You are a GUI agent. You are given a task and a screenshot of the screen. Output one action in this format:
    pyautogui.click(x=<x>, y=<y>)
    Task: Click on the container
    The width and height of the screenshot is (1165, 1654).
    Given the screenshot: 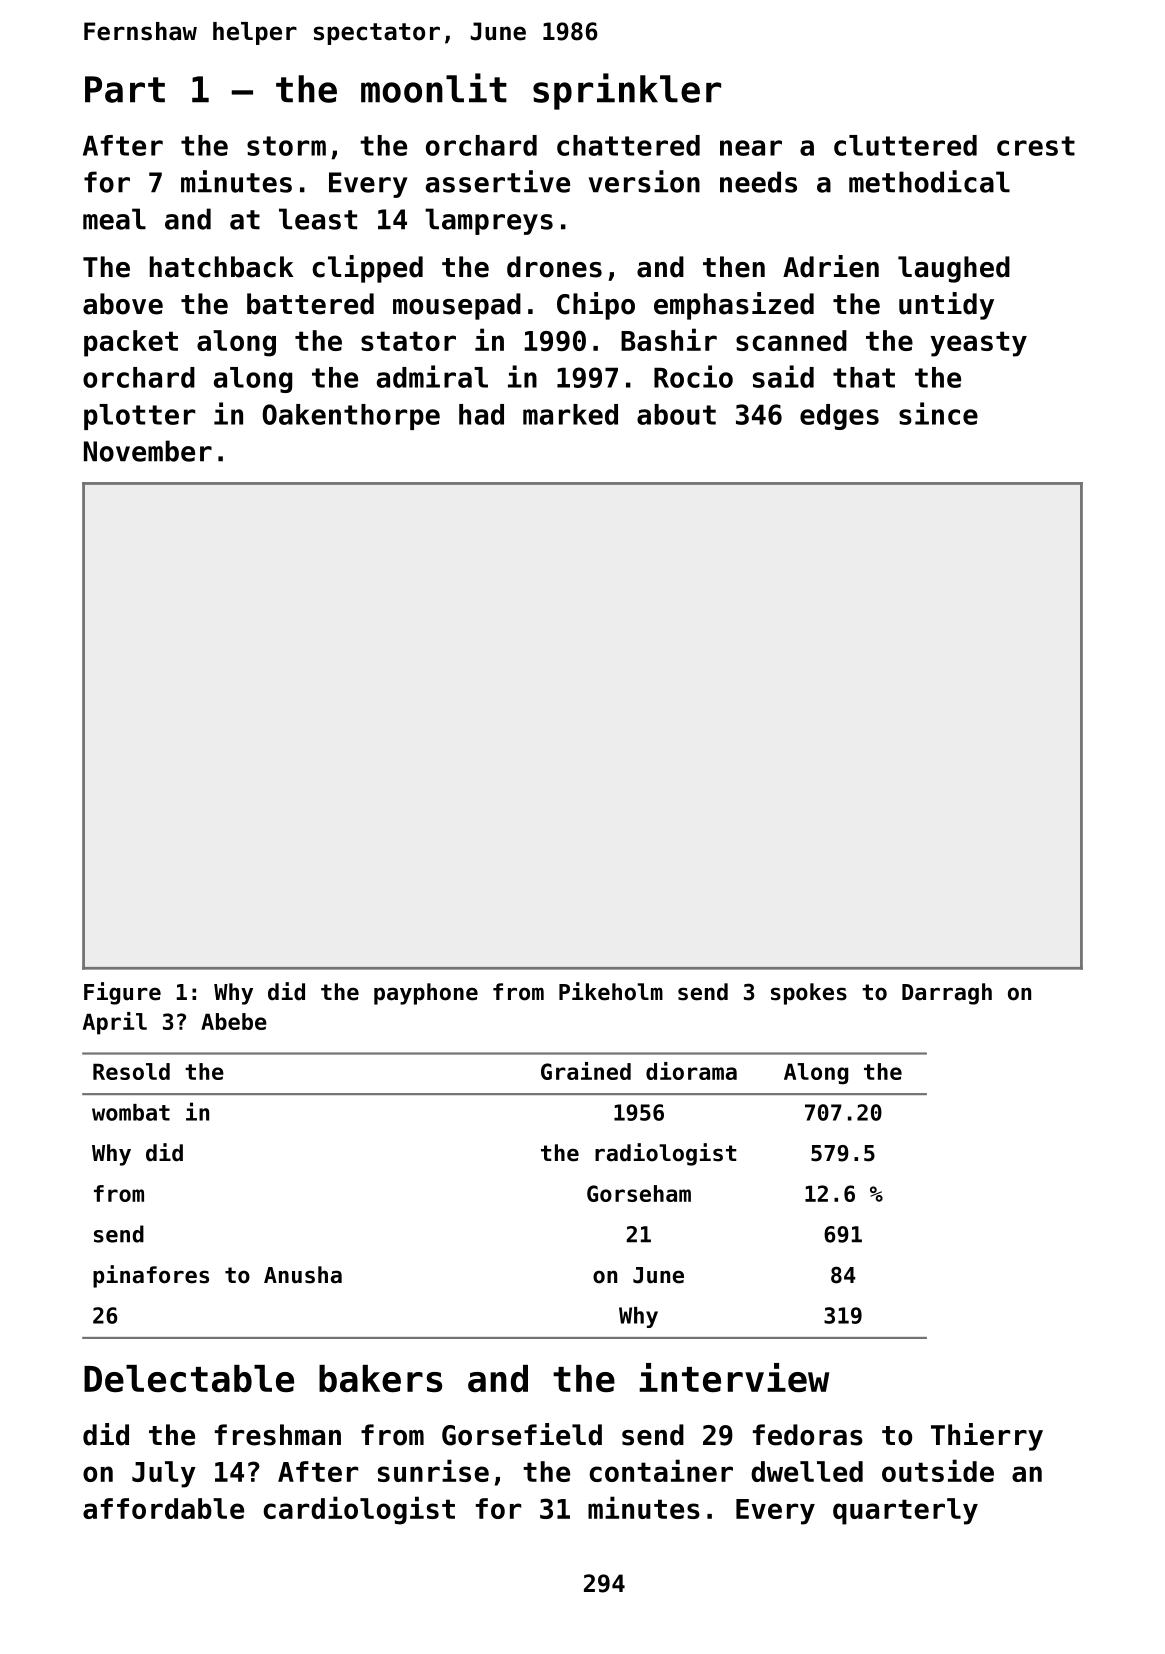 What is the action you would take?
    pyautogui.click(x=661, y=1470)
